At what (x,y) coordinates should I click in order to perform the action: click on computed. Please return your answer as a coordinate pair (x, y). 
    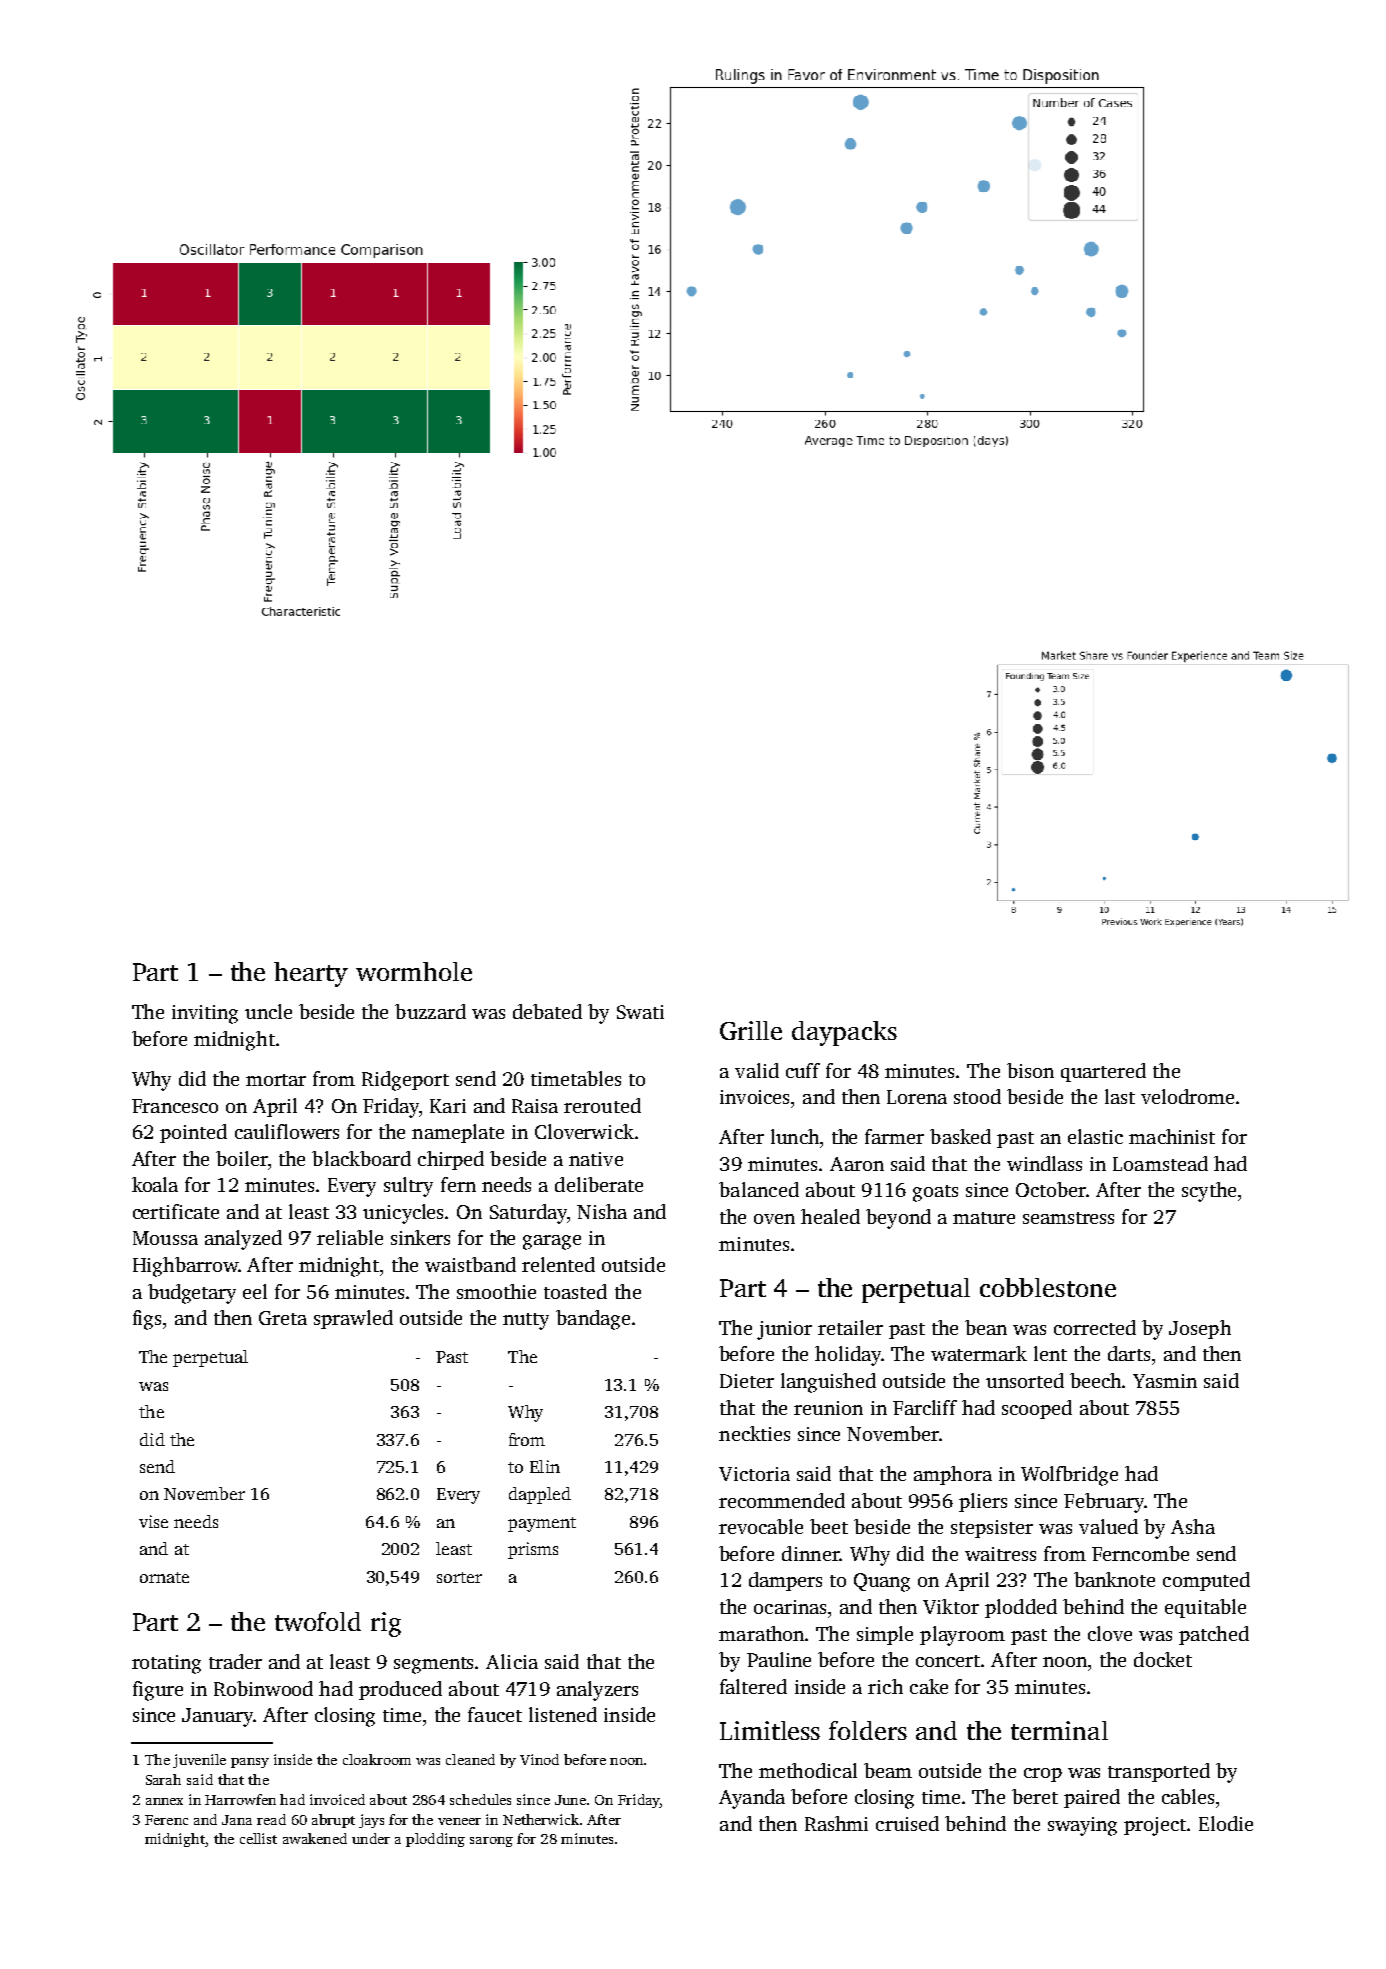
    Looking at the image, I should click on (1206, 1581).
